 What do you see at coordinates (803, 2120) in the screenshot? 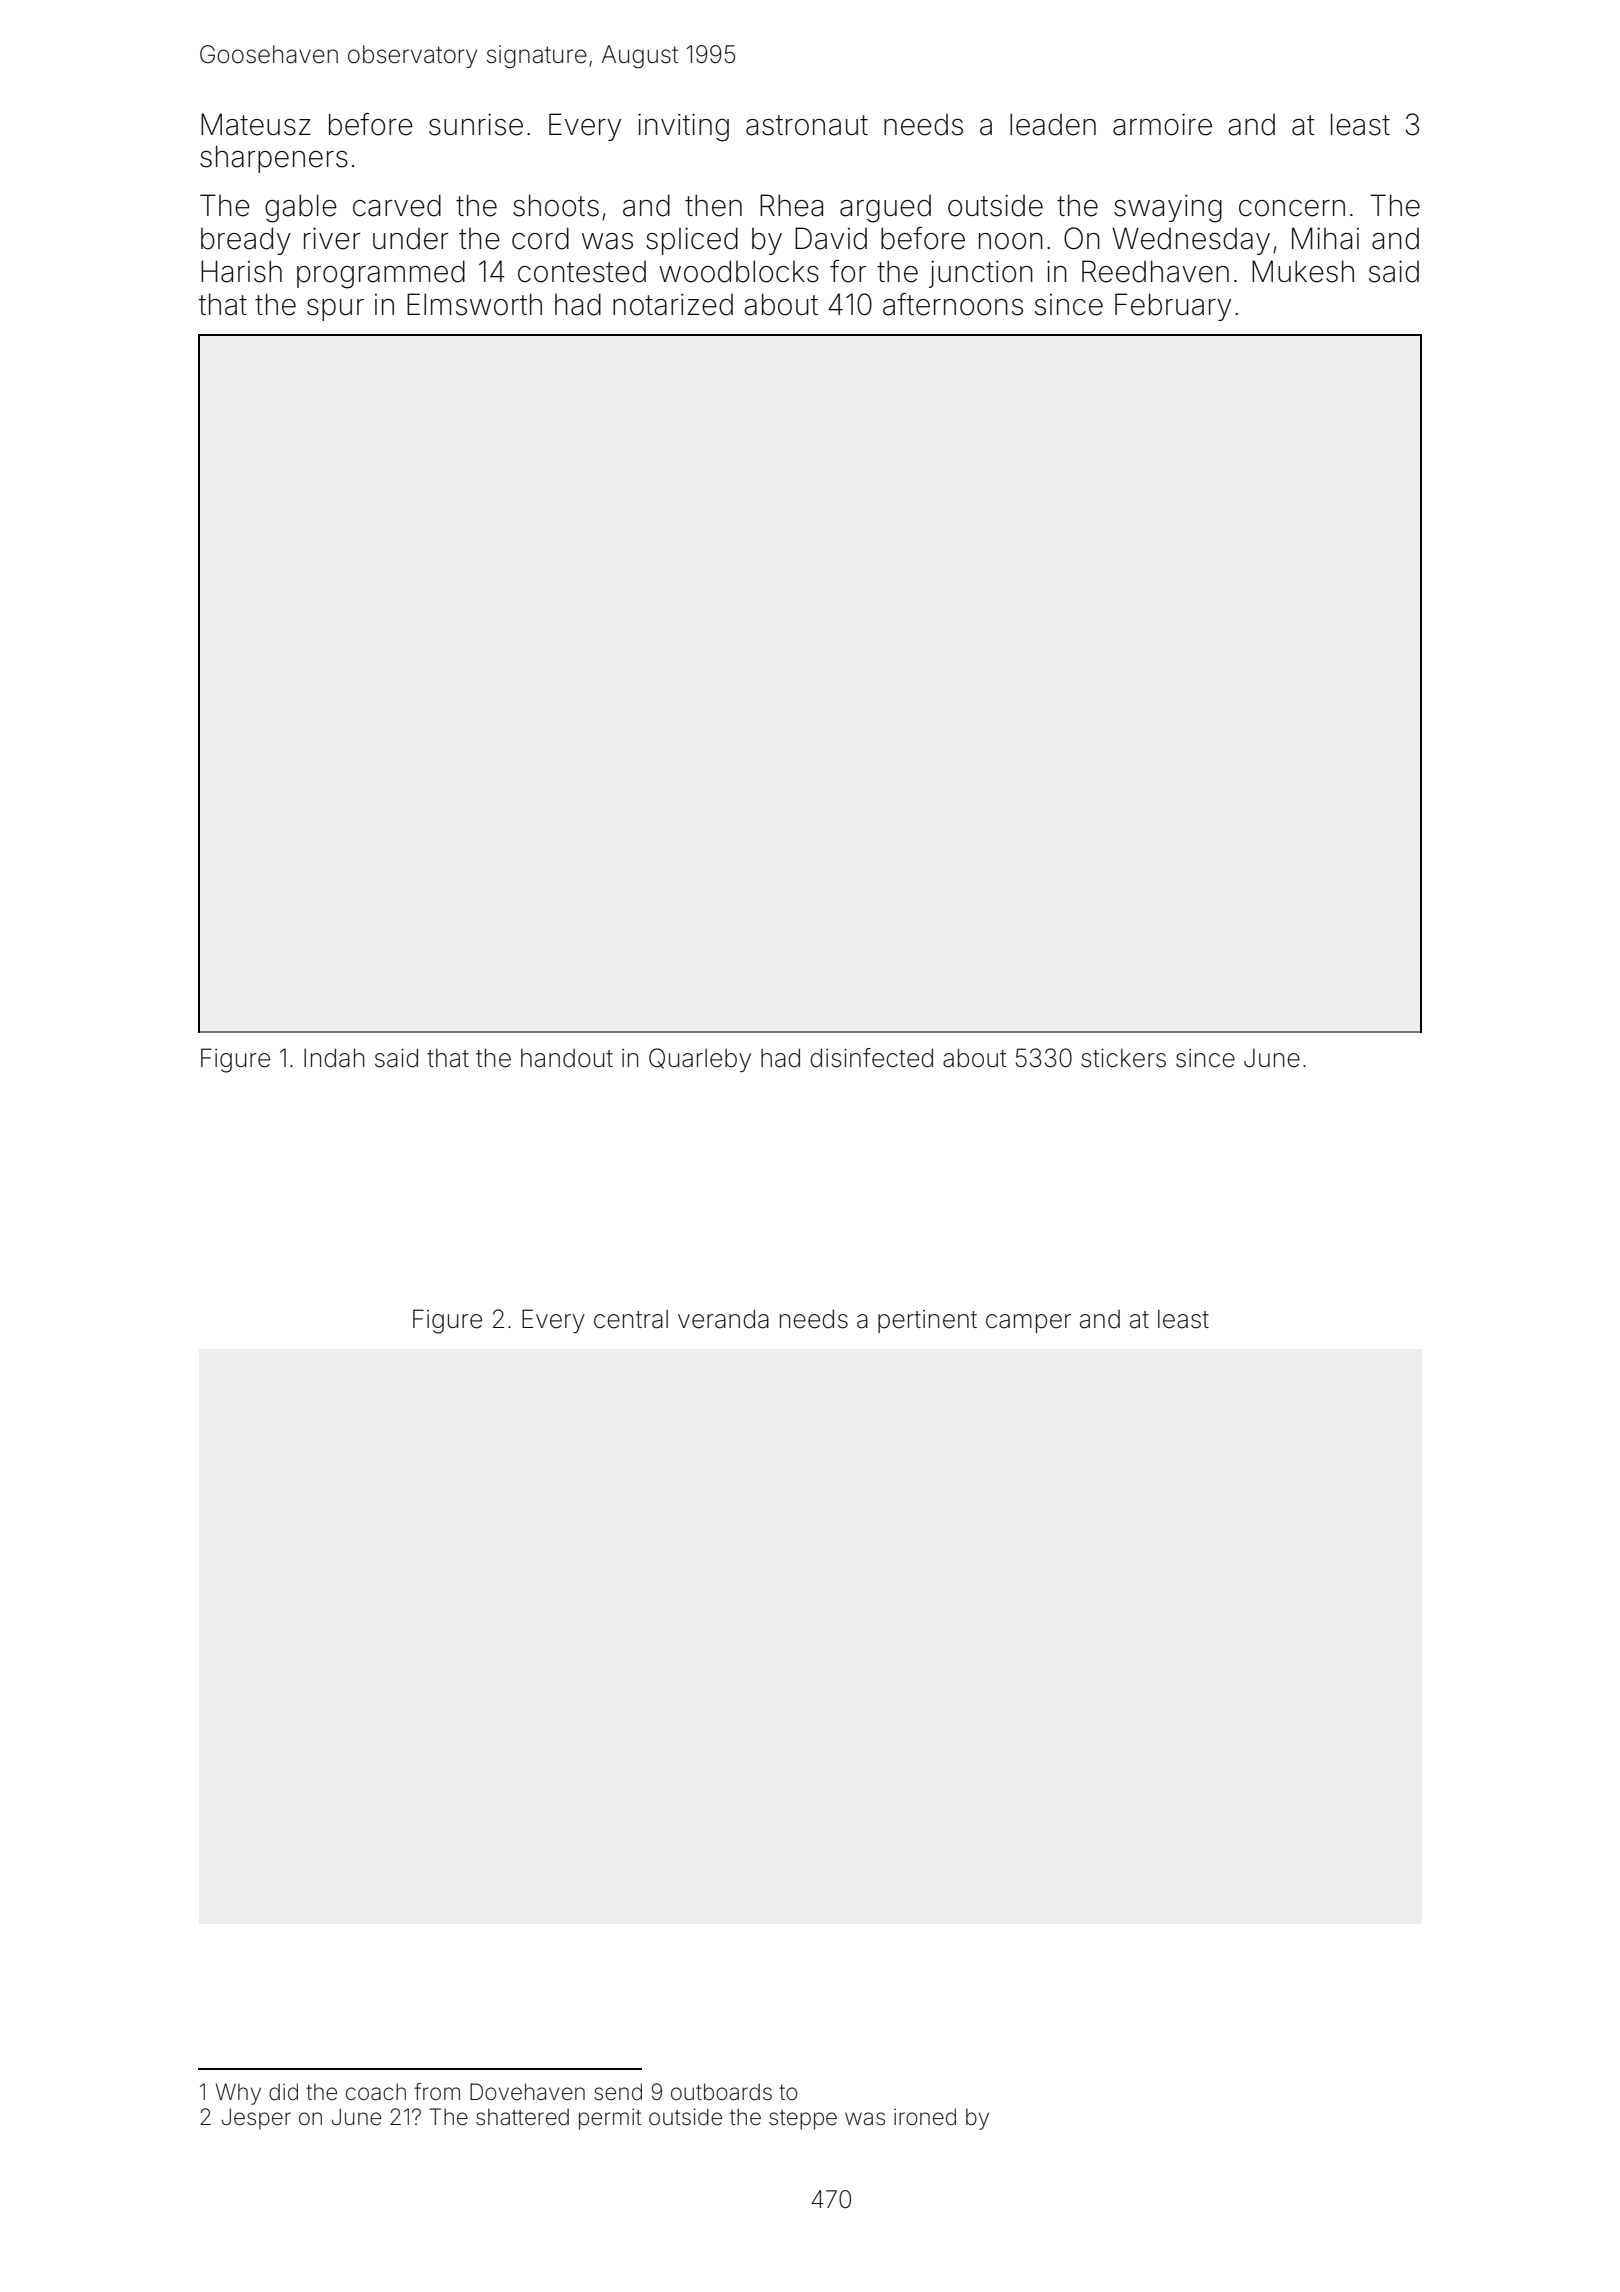
I see `steppe` at bounding box center [803, 2120].
